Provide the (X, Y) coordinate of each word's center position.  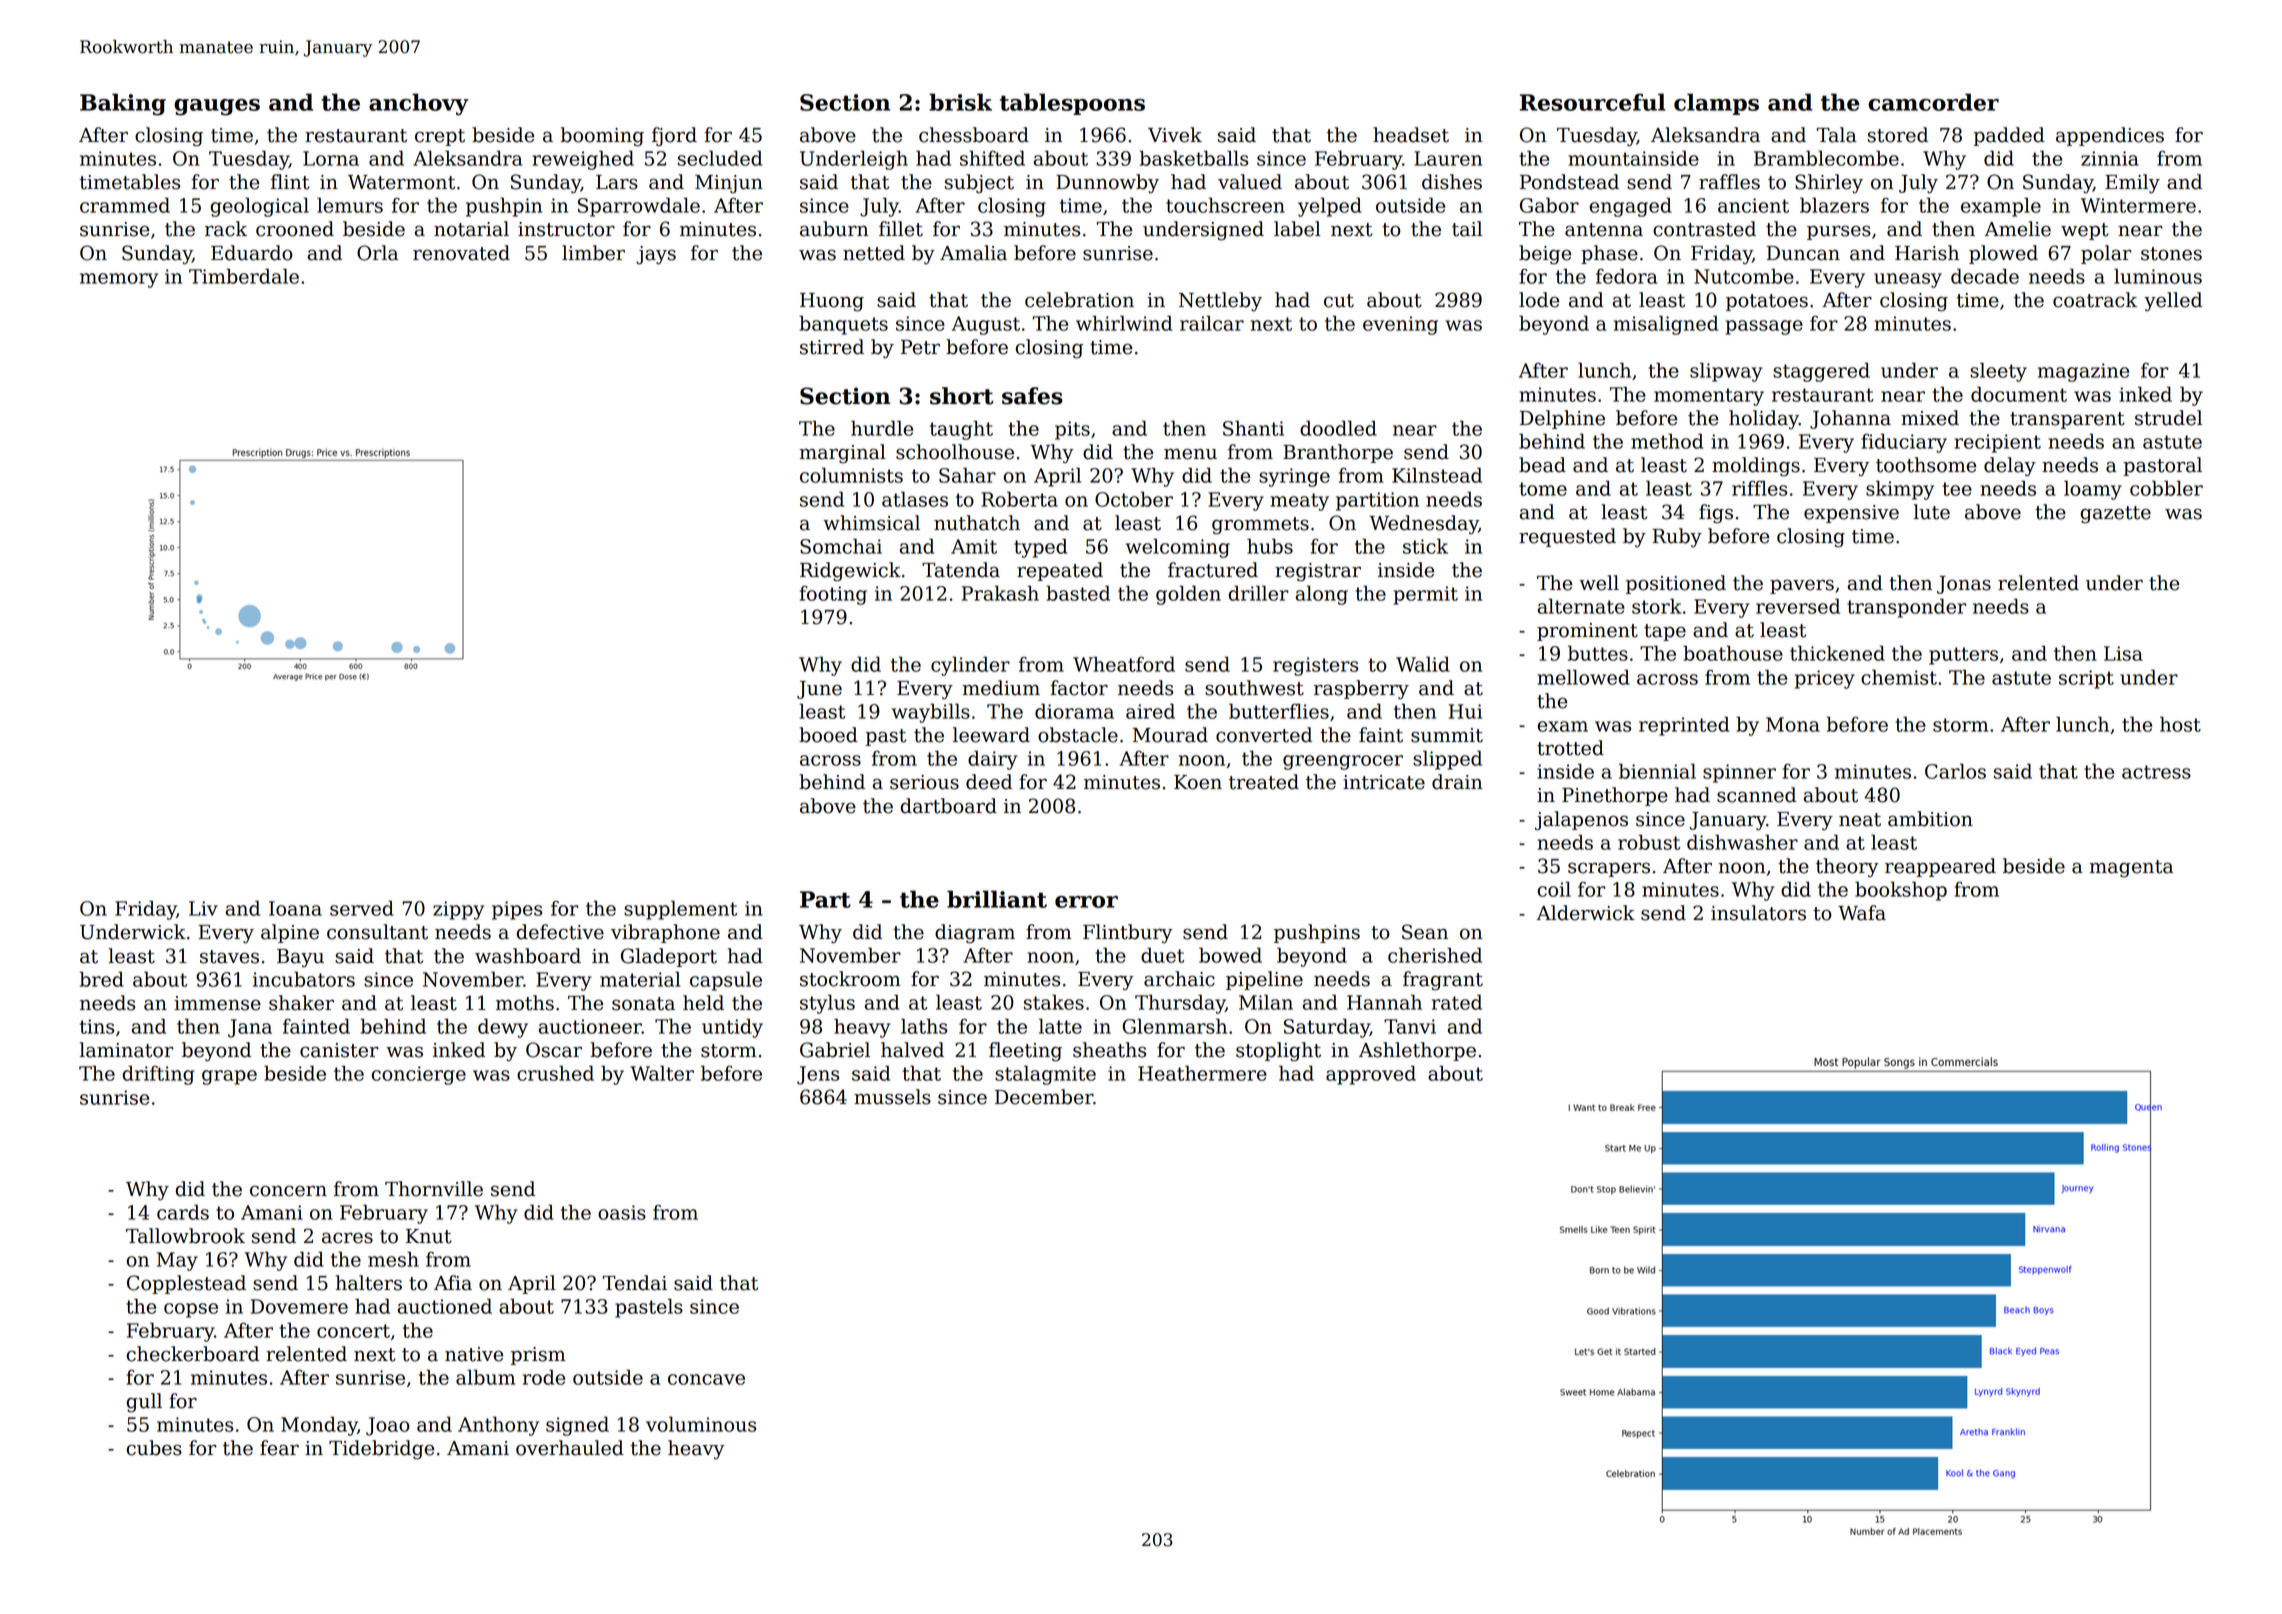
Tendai (635, 1283)
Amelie (2017, 229)
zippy (458, 910)
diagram (975, 934)
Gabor (1549, 205)
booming (602, 137)
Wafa (1862, 913)
